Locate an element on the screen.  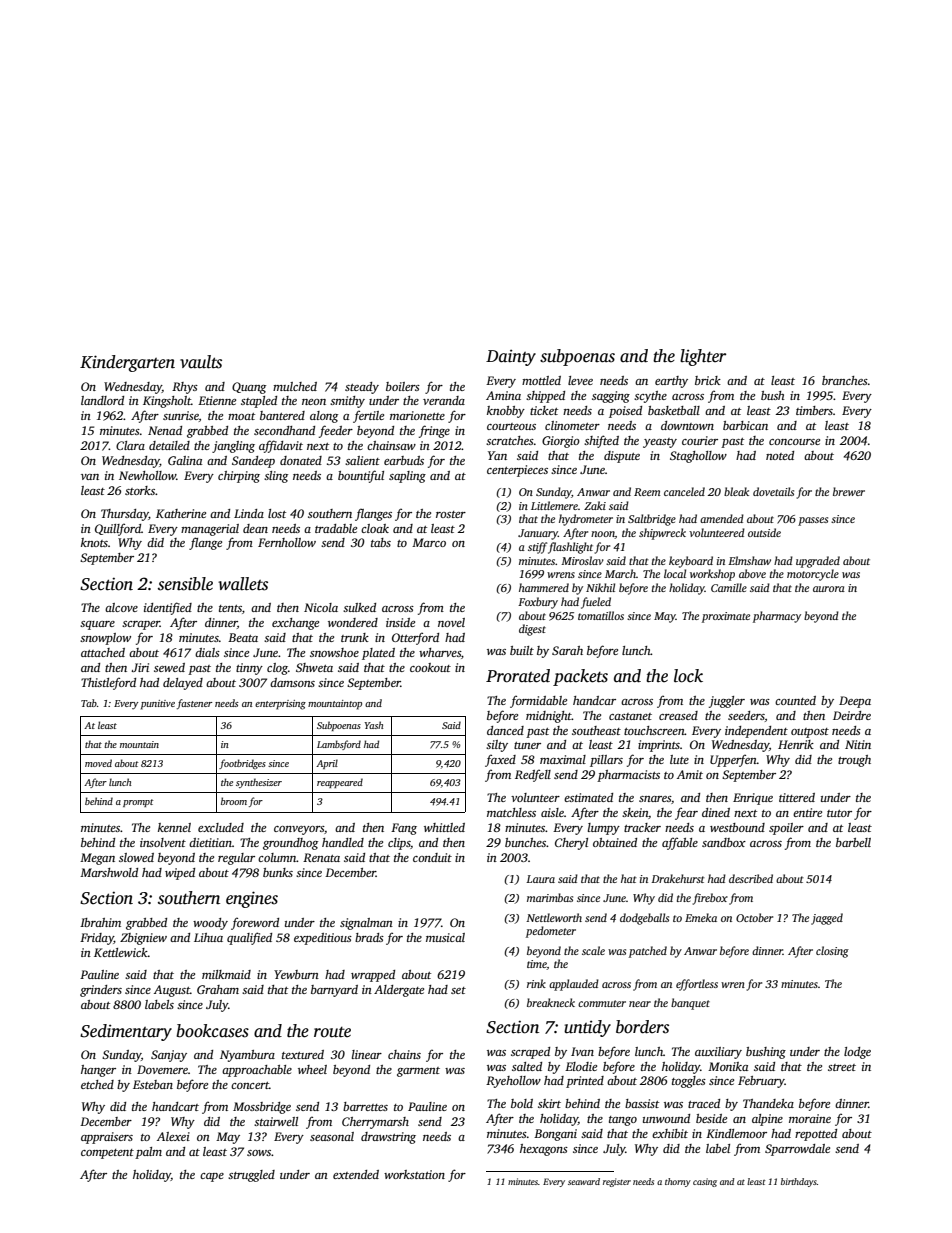
appraisers is located at coordinates (107, 1138).
